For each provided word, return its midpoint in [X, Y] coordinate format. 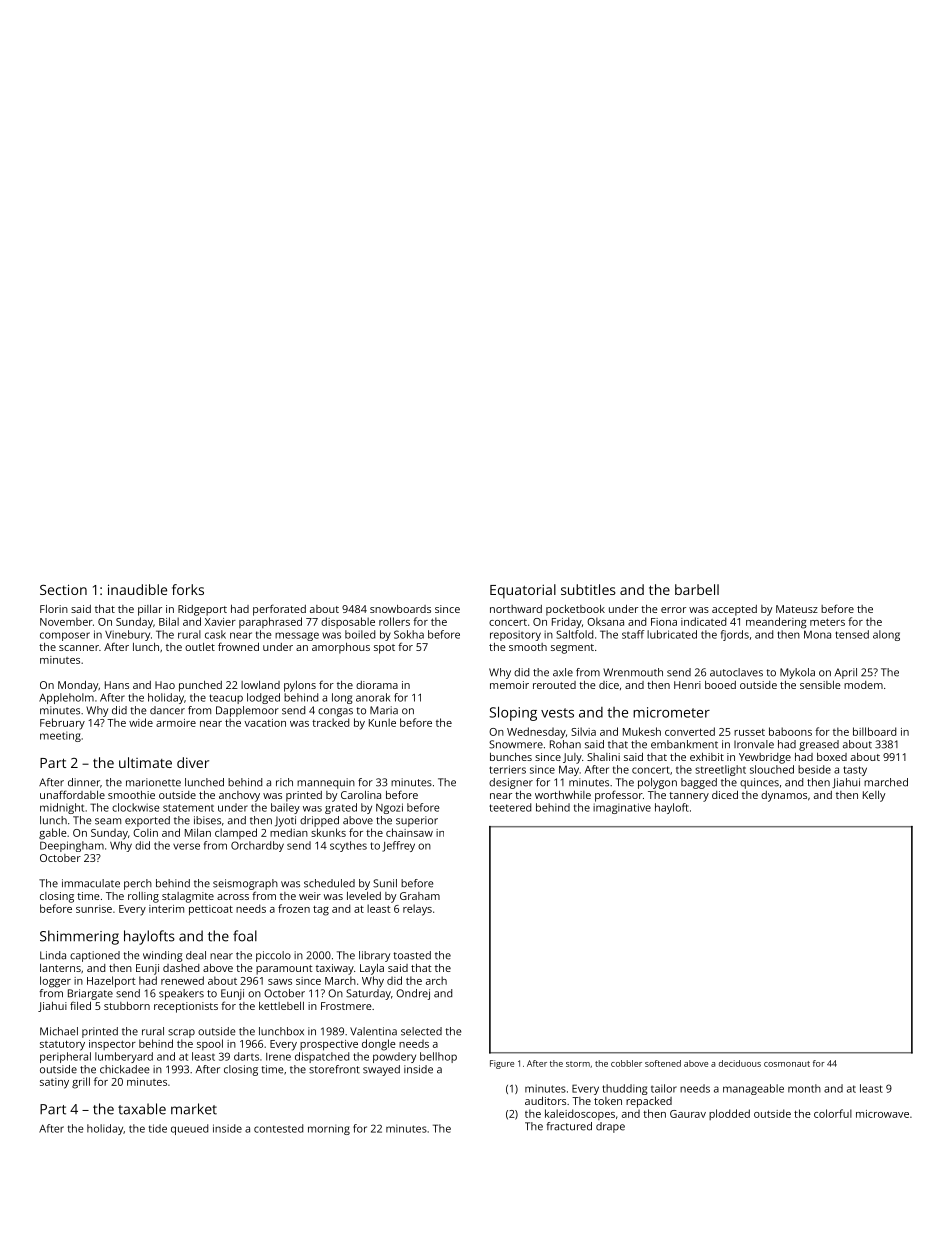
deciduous [740, 1063]
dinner [84, 782]
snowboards [400, 609]
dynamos [784, 796]
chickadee [124, 1069]
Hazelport [111, 982]
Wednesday [536, 733]
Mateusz [797, 609]
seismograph [245, 884]
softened [663, 1063]
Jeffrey [398, 846]
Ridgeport [202, 610]
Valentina [373, 1031]
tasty [855, 771]
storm [578, 1064]
